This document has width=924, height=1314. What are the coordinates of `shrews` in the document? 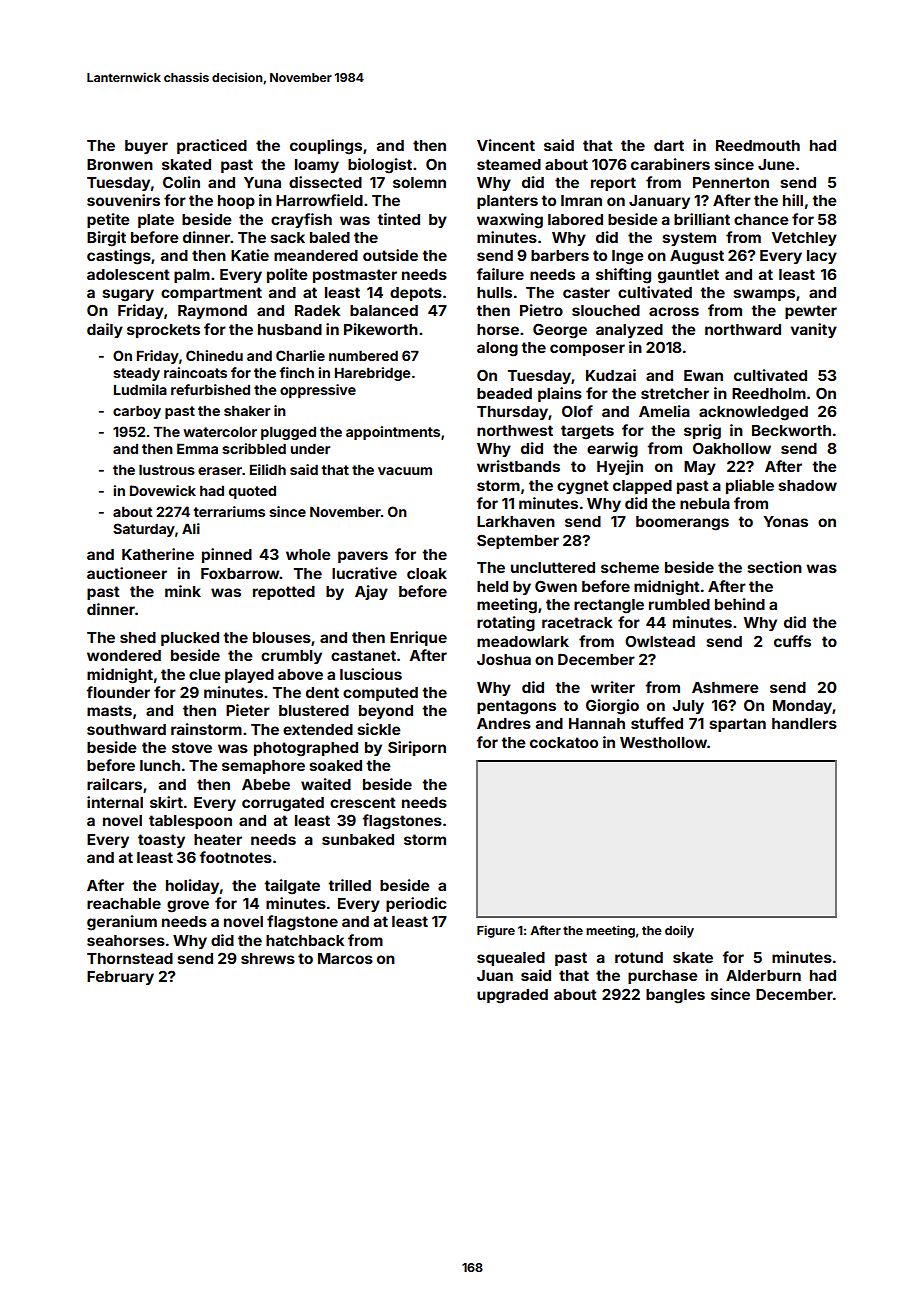 It's located at (268, 958).
